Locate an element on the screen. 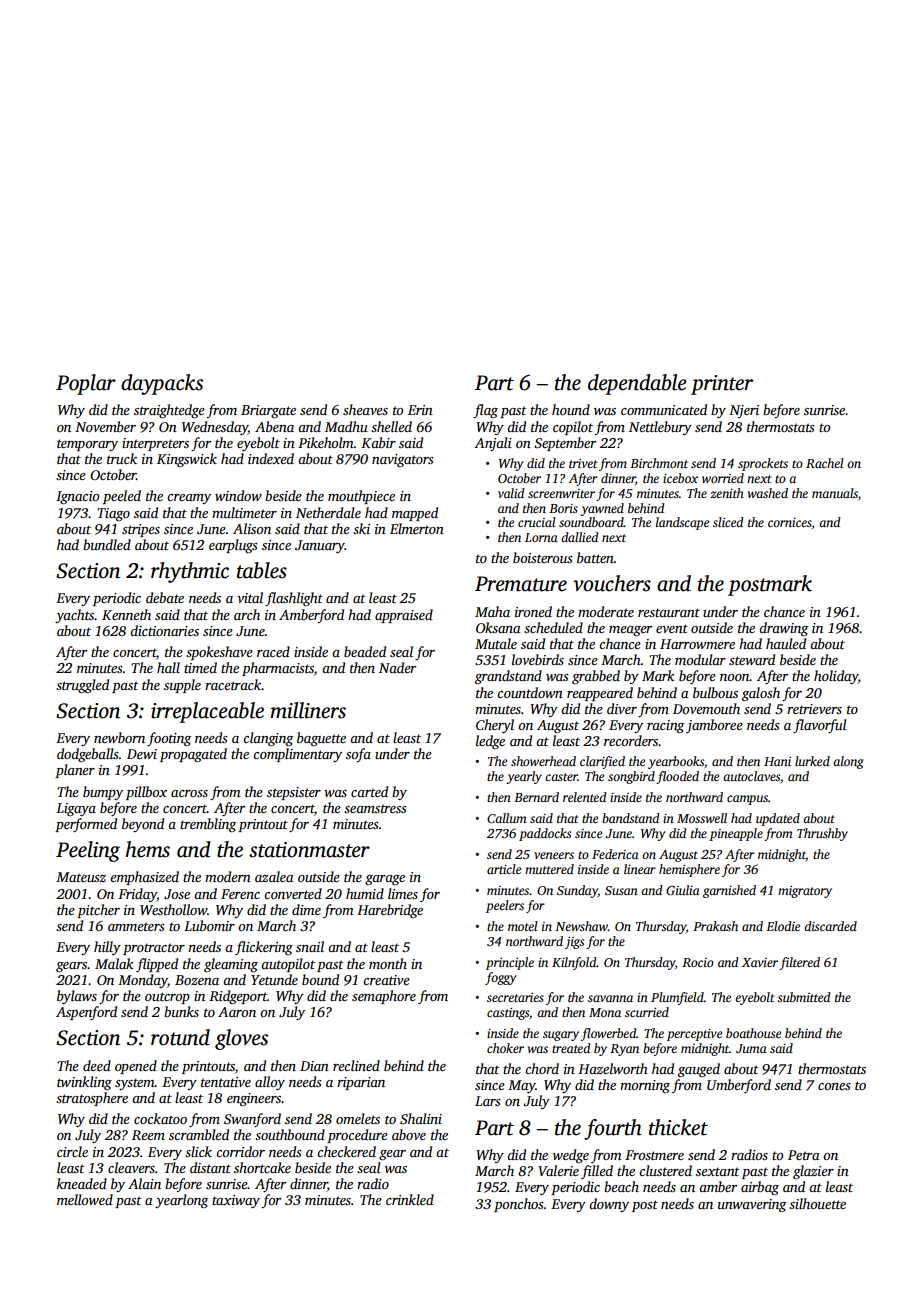 Image resolution: width=924 pixels, height=1314 pixels. dependable is located at coordinates (637, 384).
